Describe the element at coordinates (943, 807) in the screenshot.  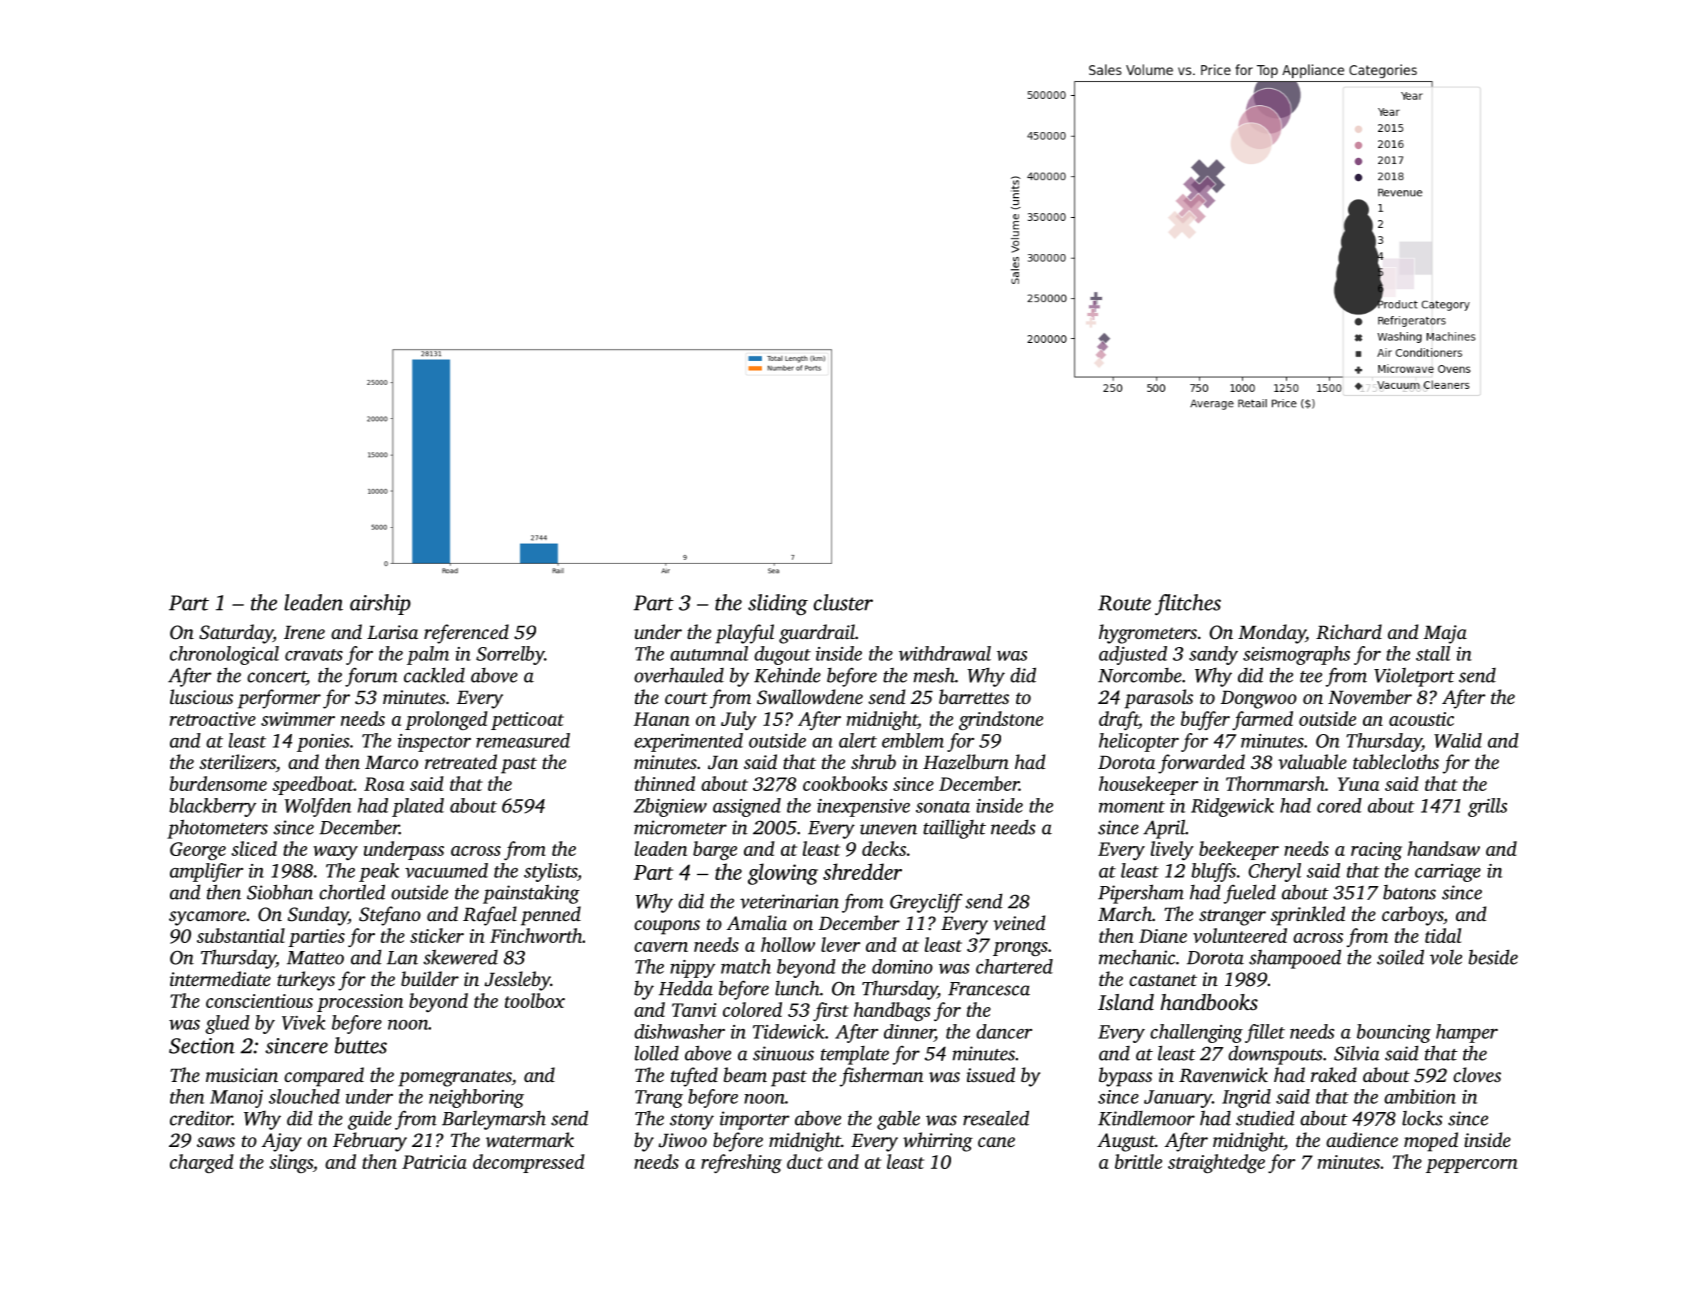
I see `sonata` at that location.
